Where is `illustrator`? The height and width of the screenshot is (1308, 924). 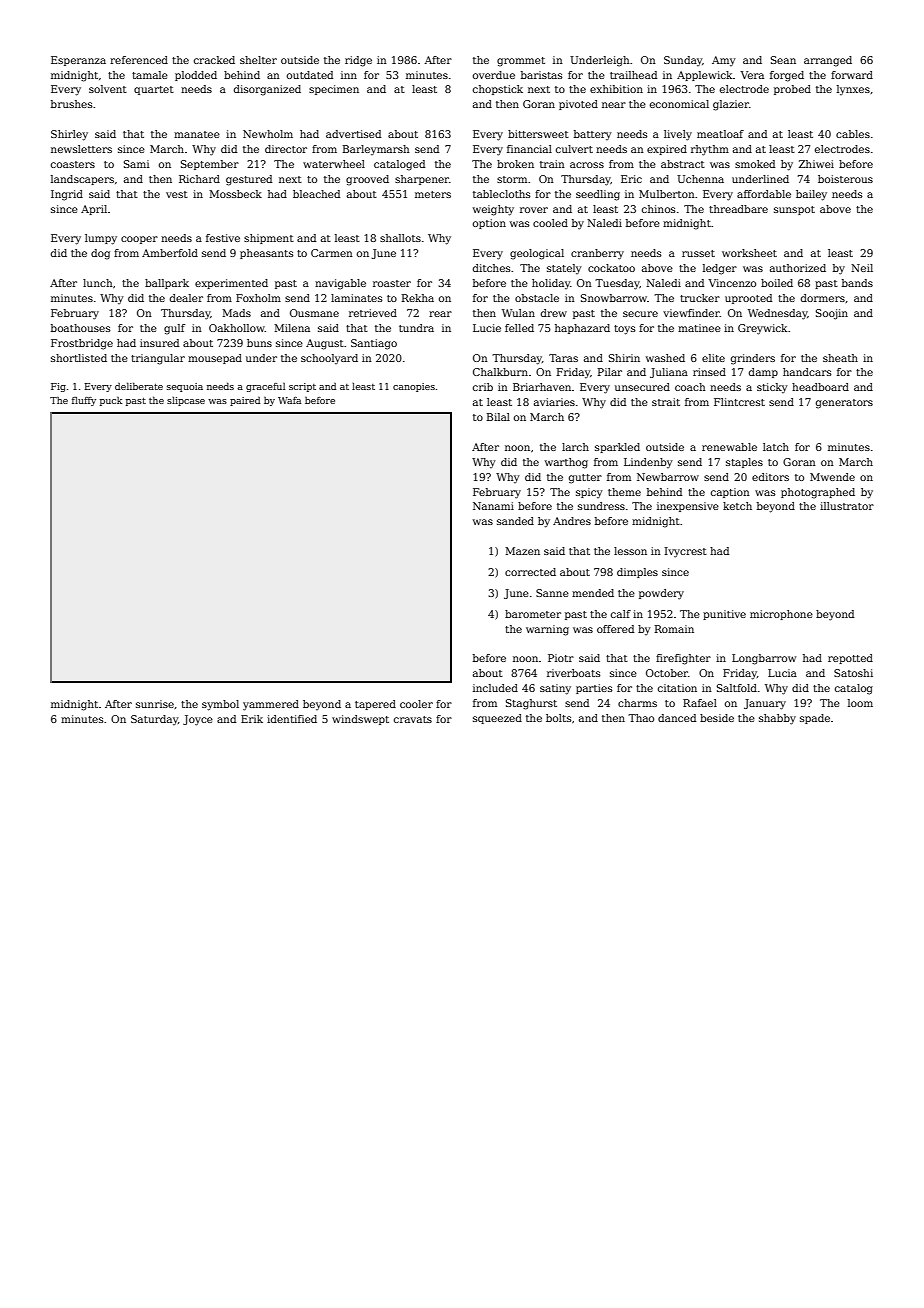 illustrator is located at coordinates (847, 506).
